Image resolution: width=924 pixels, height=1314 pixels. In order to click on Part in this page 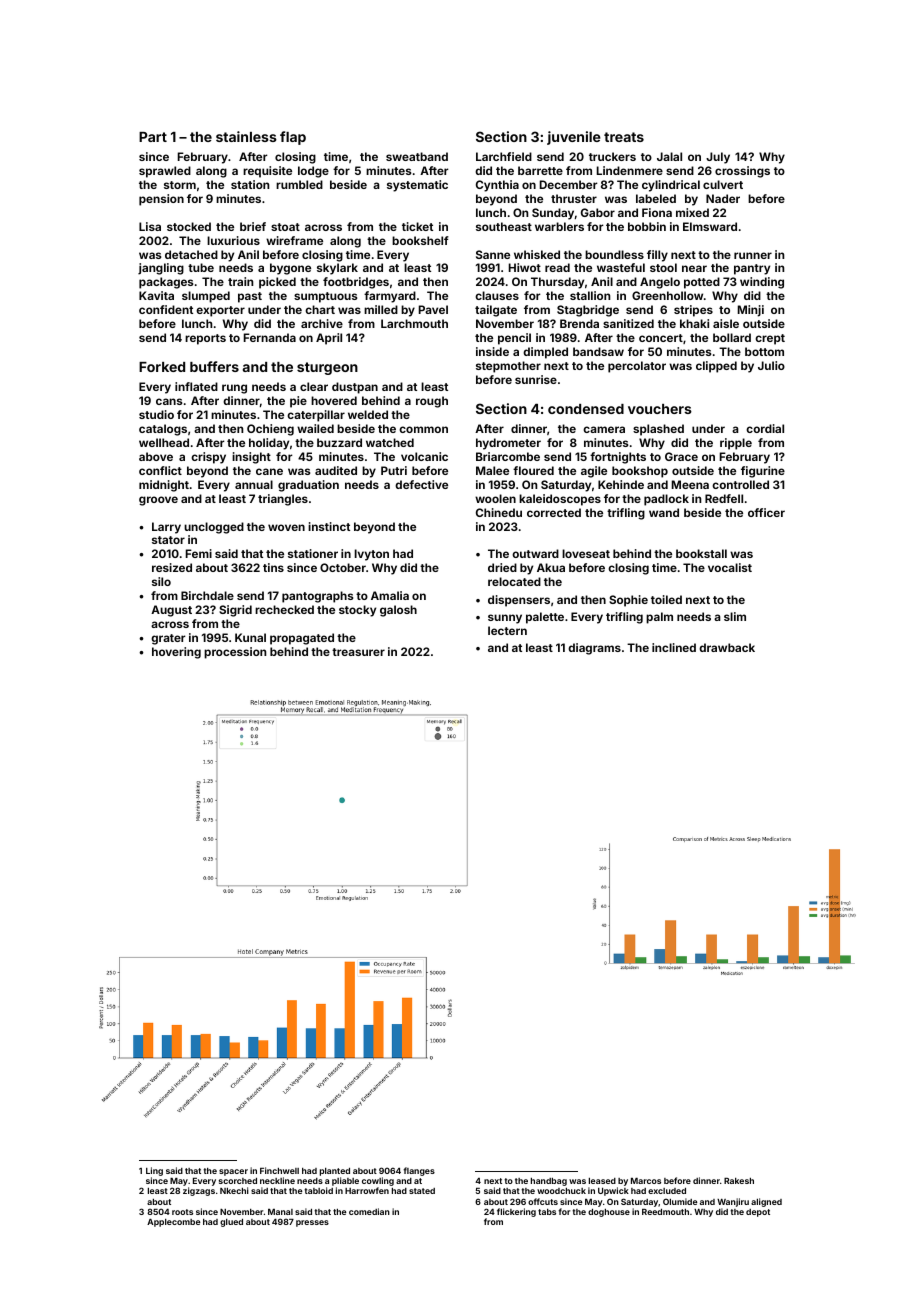, I will do `click(153, 137)`.
